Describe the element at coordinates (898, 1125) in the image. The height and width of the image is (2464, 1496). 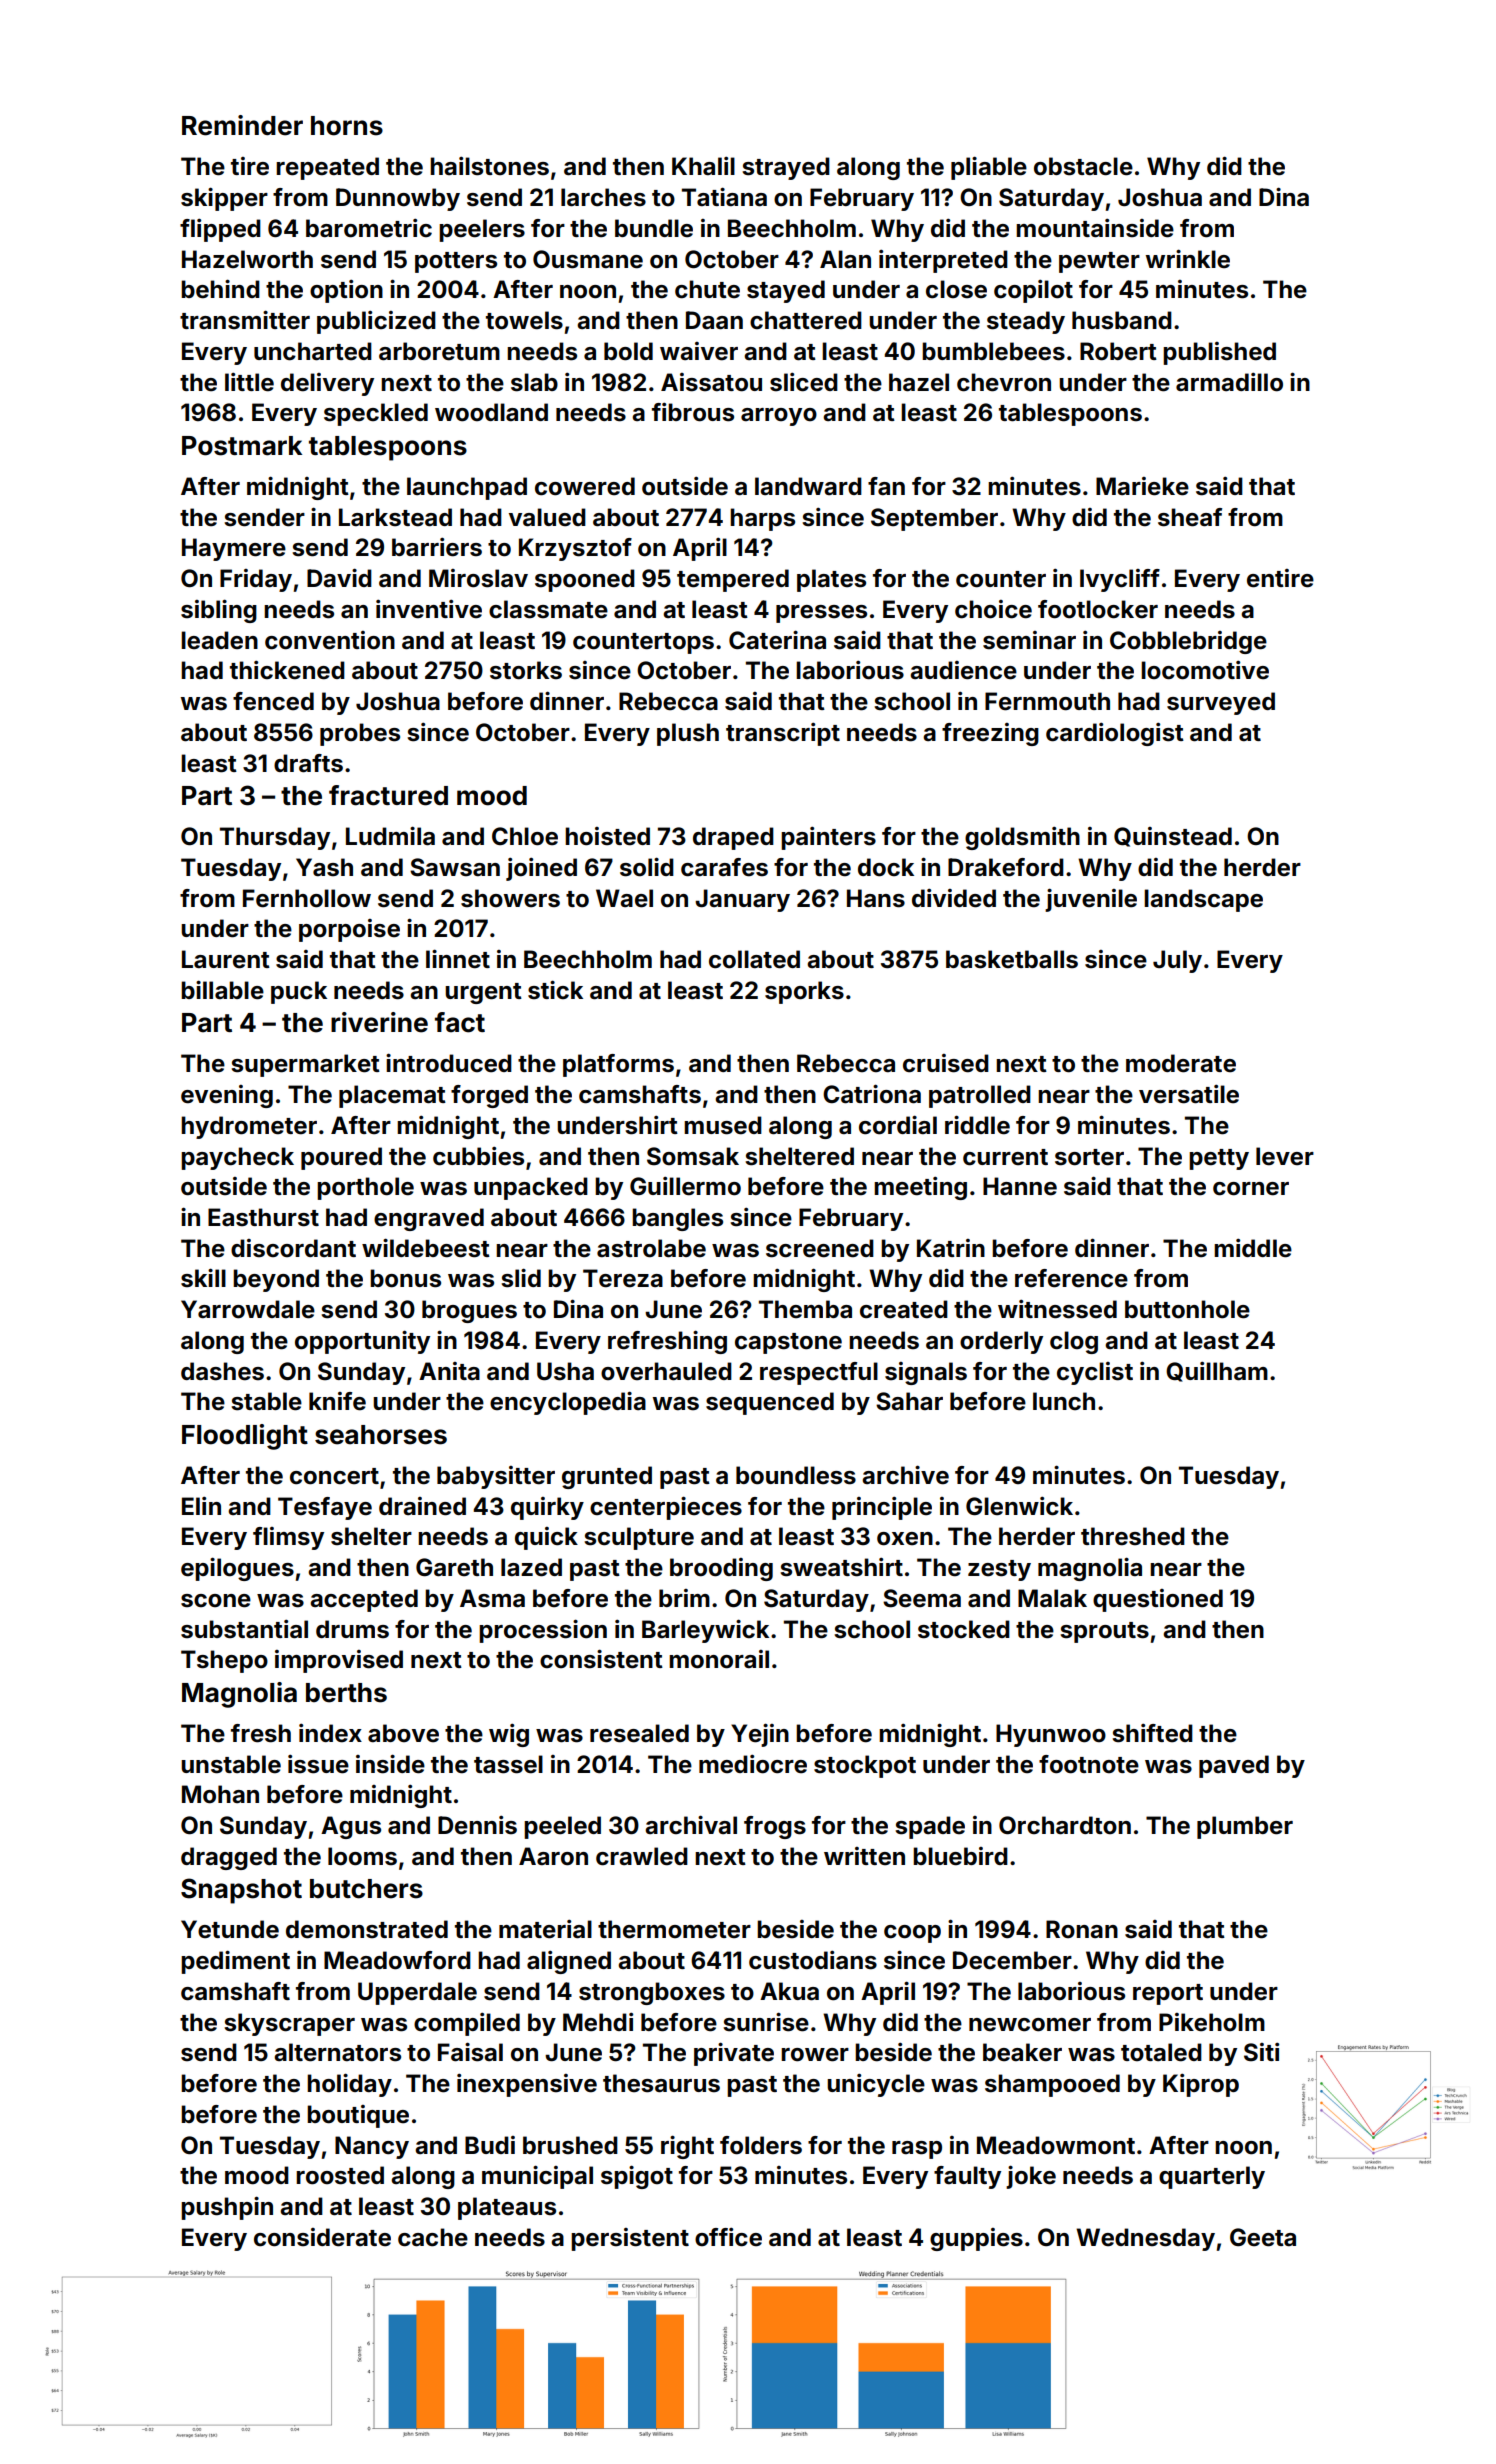
I see `cordial` at that location.
